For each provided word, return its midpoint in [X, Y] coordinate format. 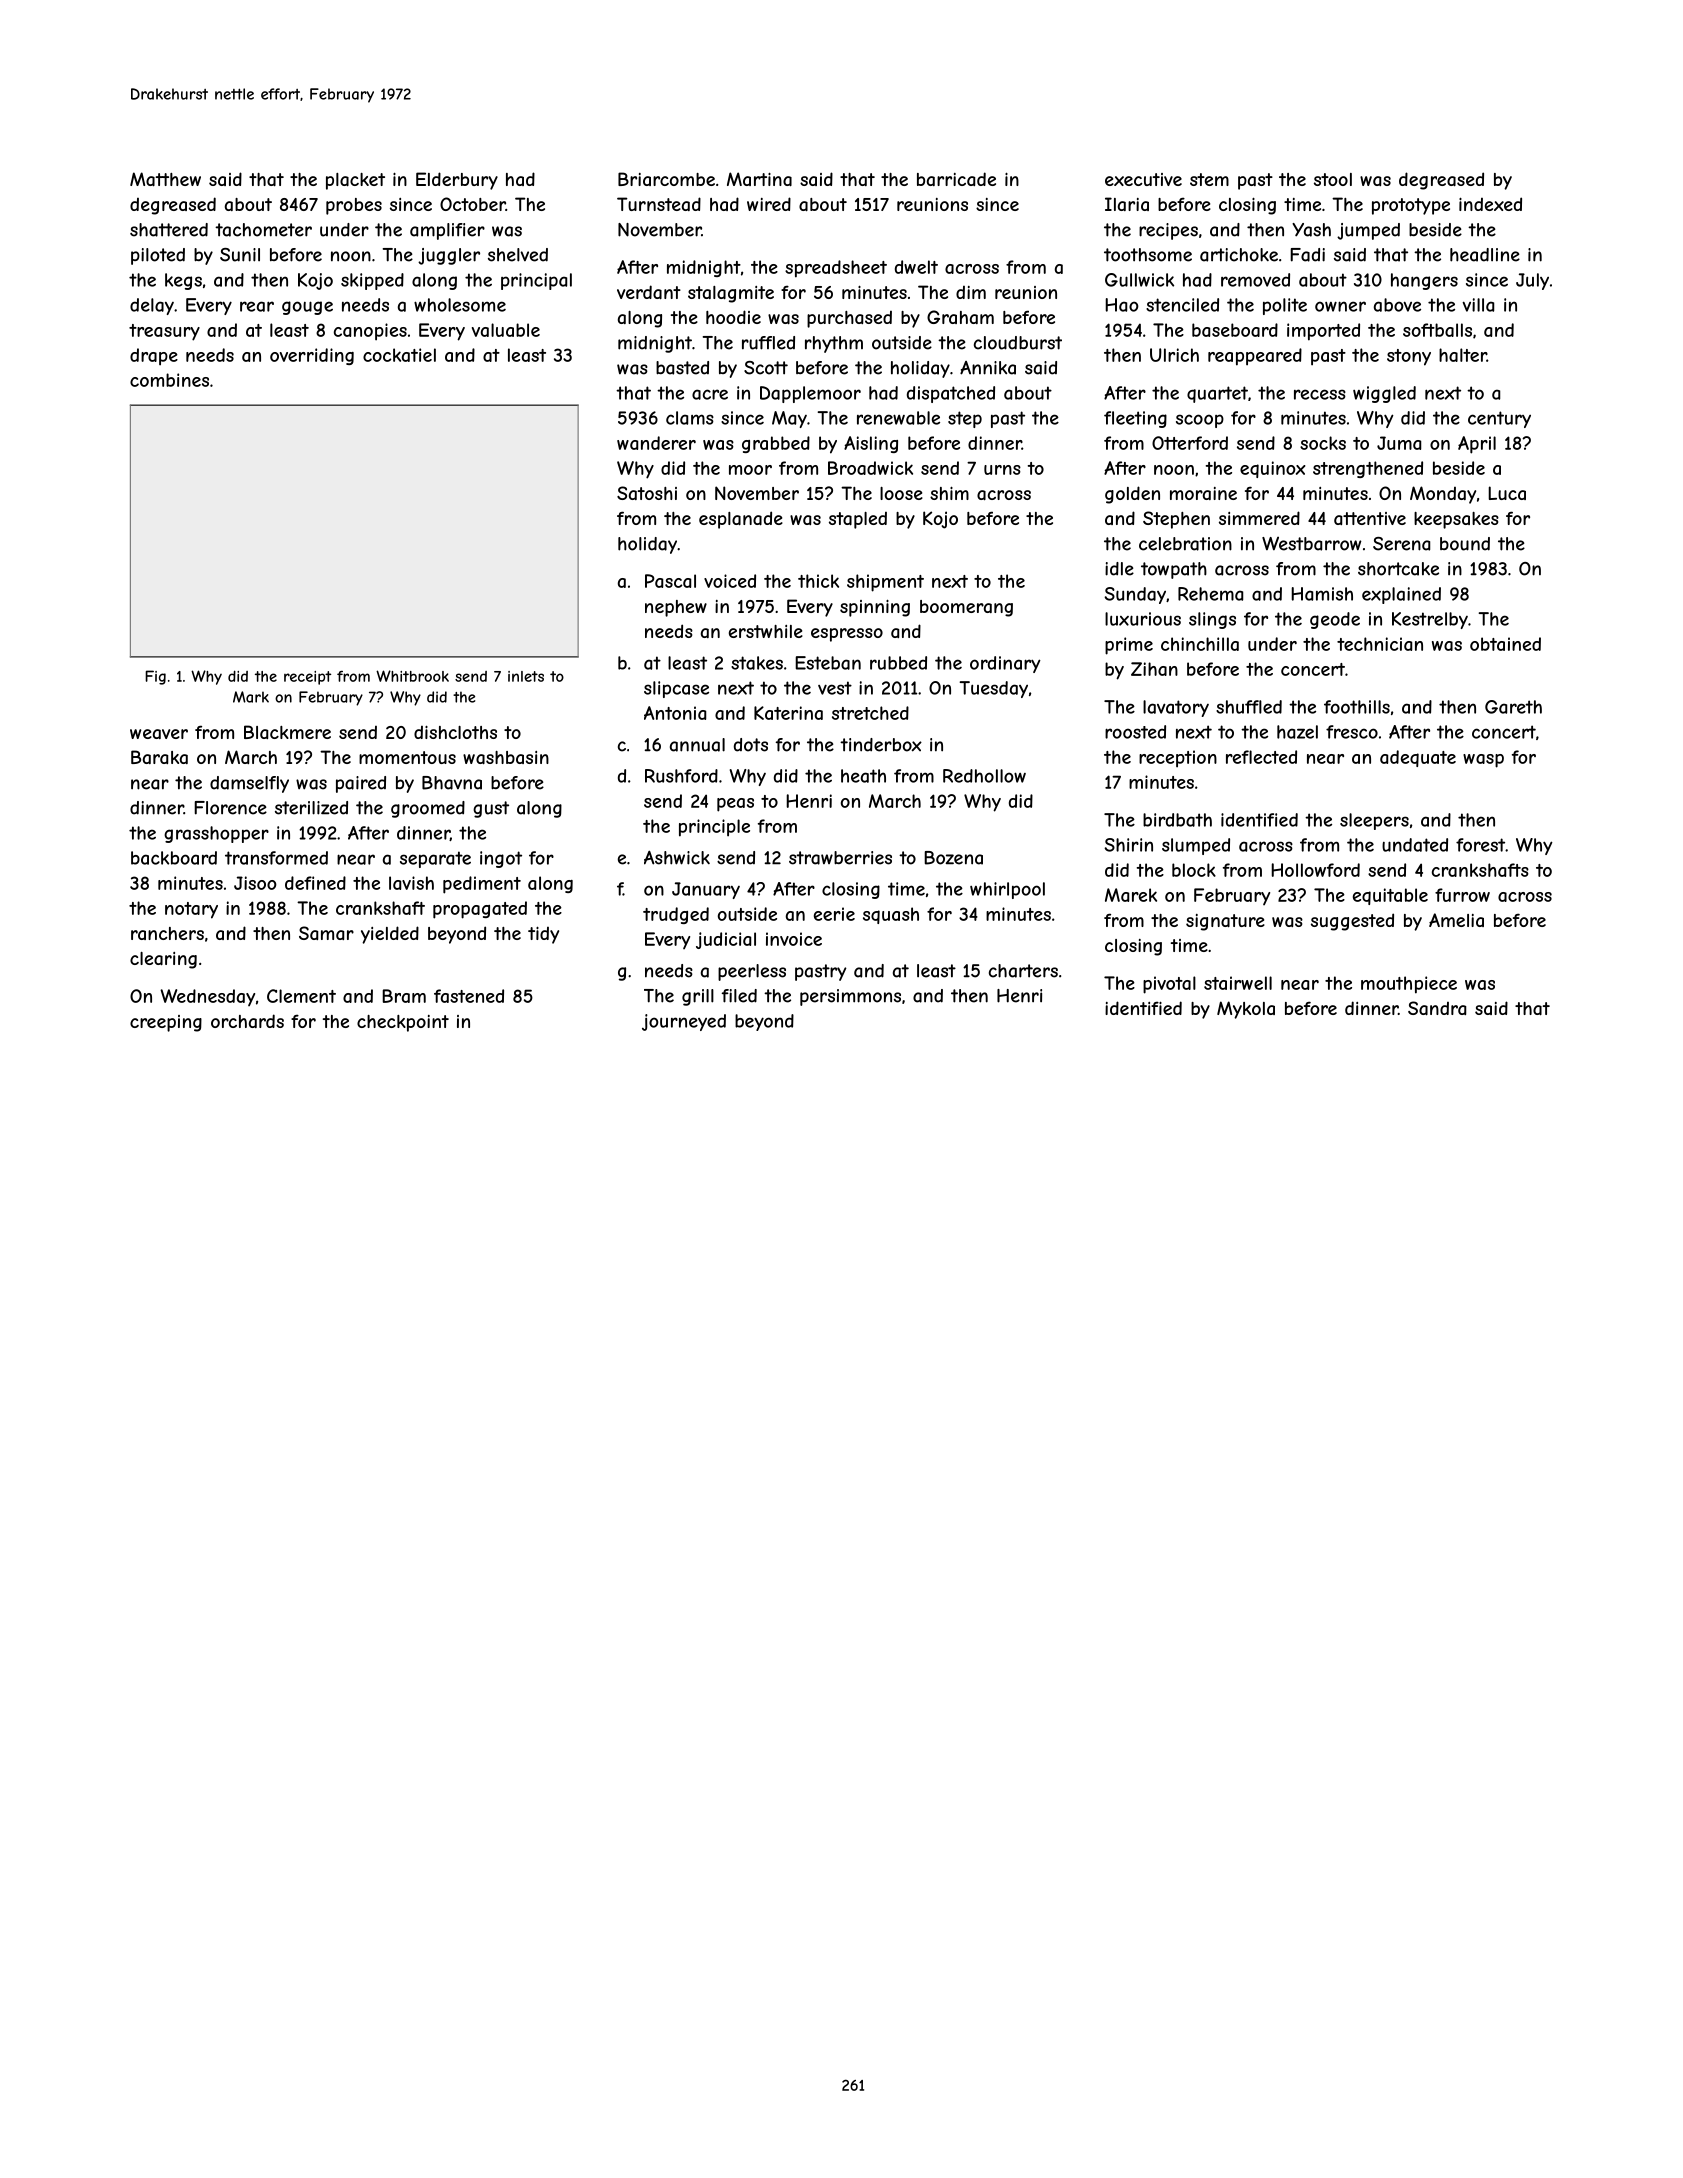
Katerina [788, 713]
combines [169, 380]
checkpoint [403, 1023]
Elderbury [457, 181]
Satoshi [647, 493]
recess [1320, 394]
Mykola [1246, 1010]
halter [1463, 355]
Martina [759, 179]
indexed [1490, 204]
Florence [230, 808]
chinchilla [1200, 644]
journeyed [684, 1022]
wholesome [460, 305]
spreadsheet [836, 269]
